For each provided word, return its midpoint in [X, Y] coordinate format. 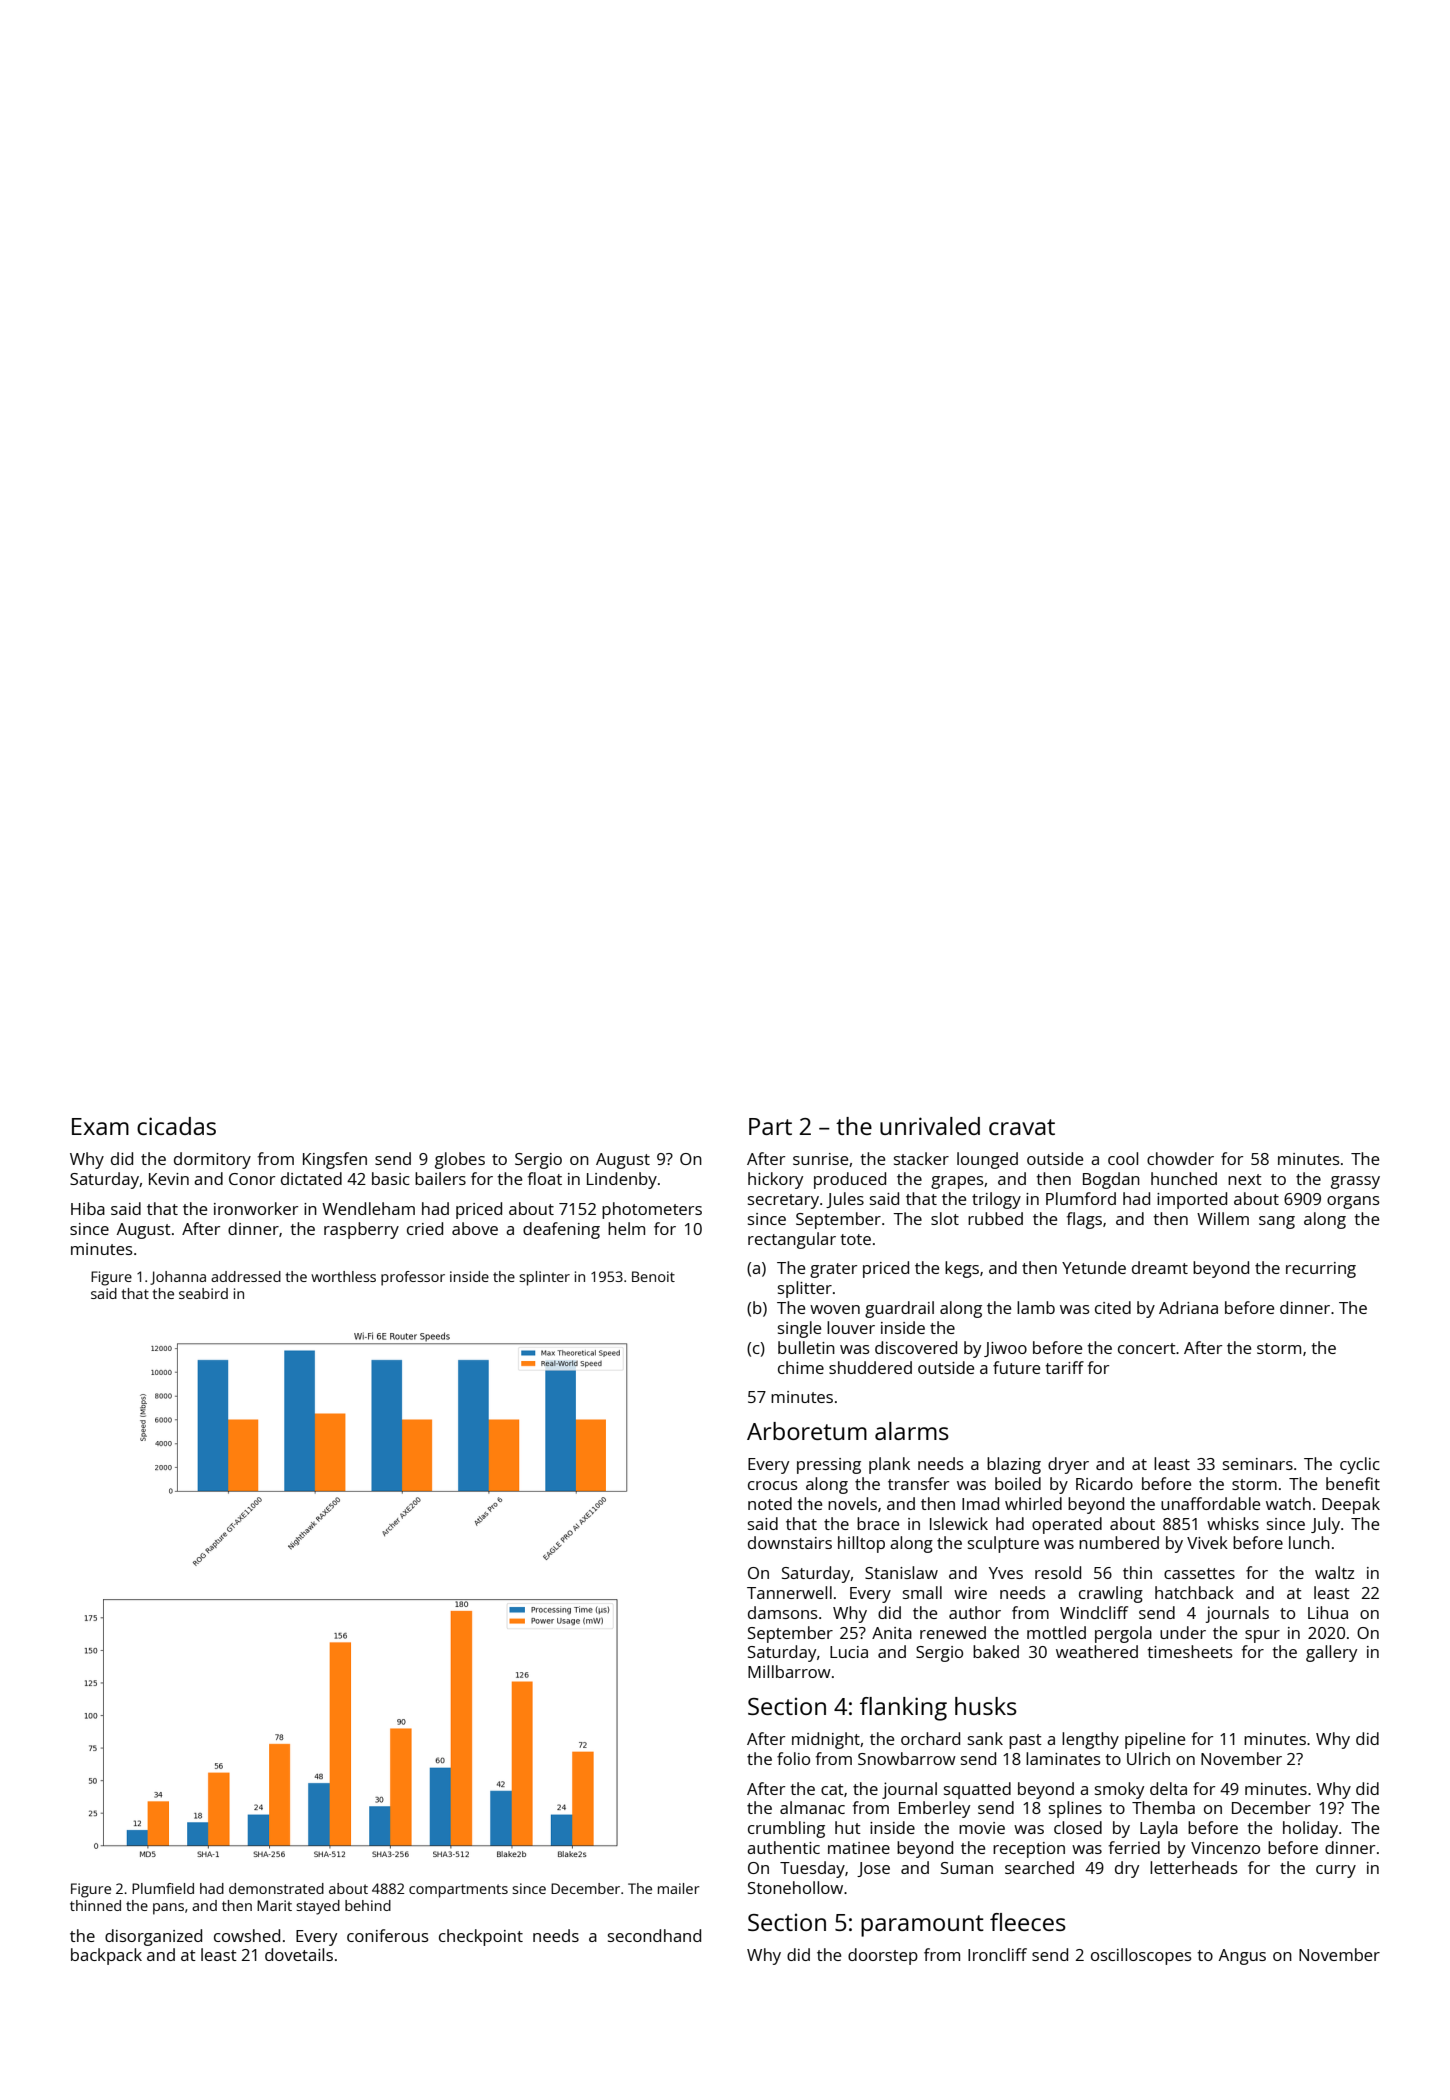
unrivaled [930, 1126]
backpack [106, 1956]
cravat [1022, 1127]
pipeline [1155, 1740]
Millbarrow [789, 1671]
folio [793, 1758]
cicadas [176, 1126]
